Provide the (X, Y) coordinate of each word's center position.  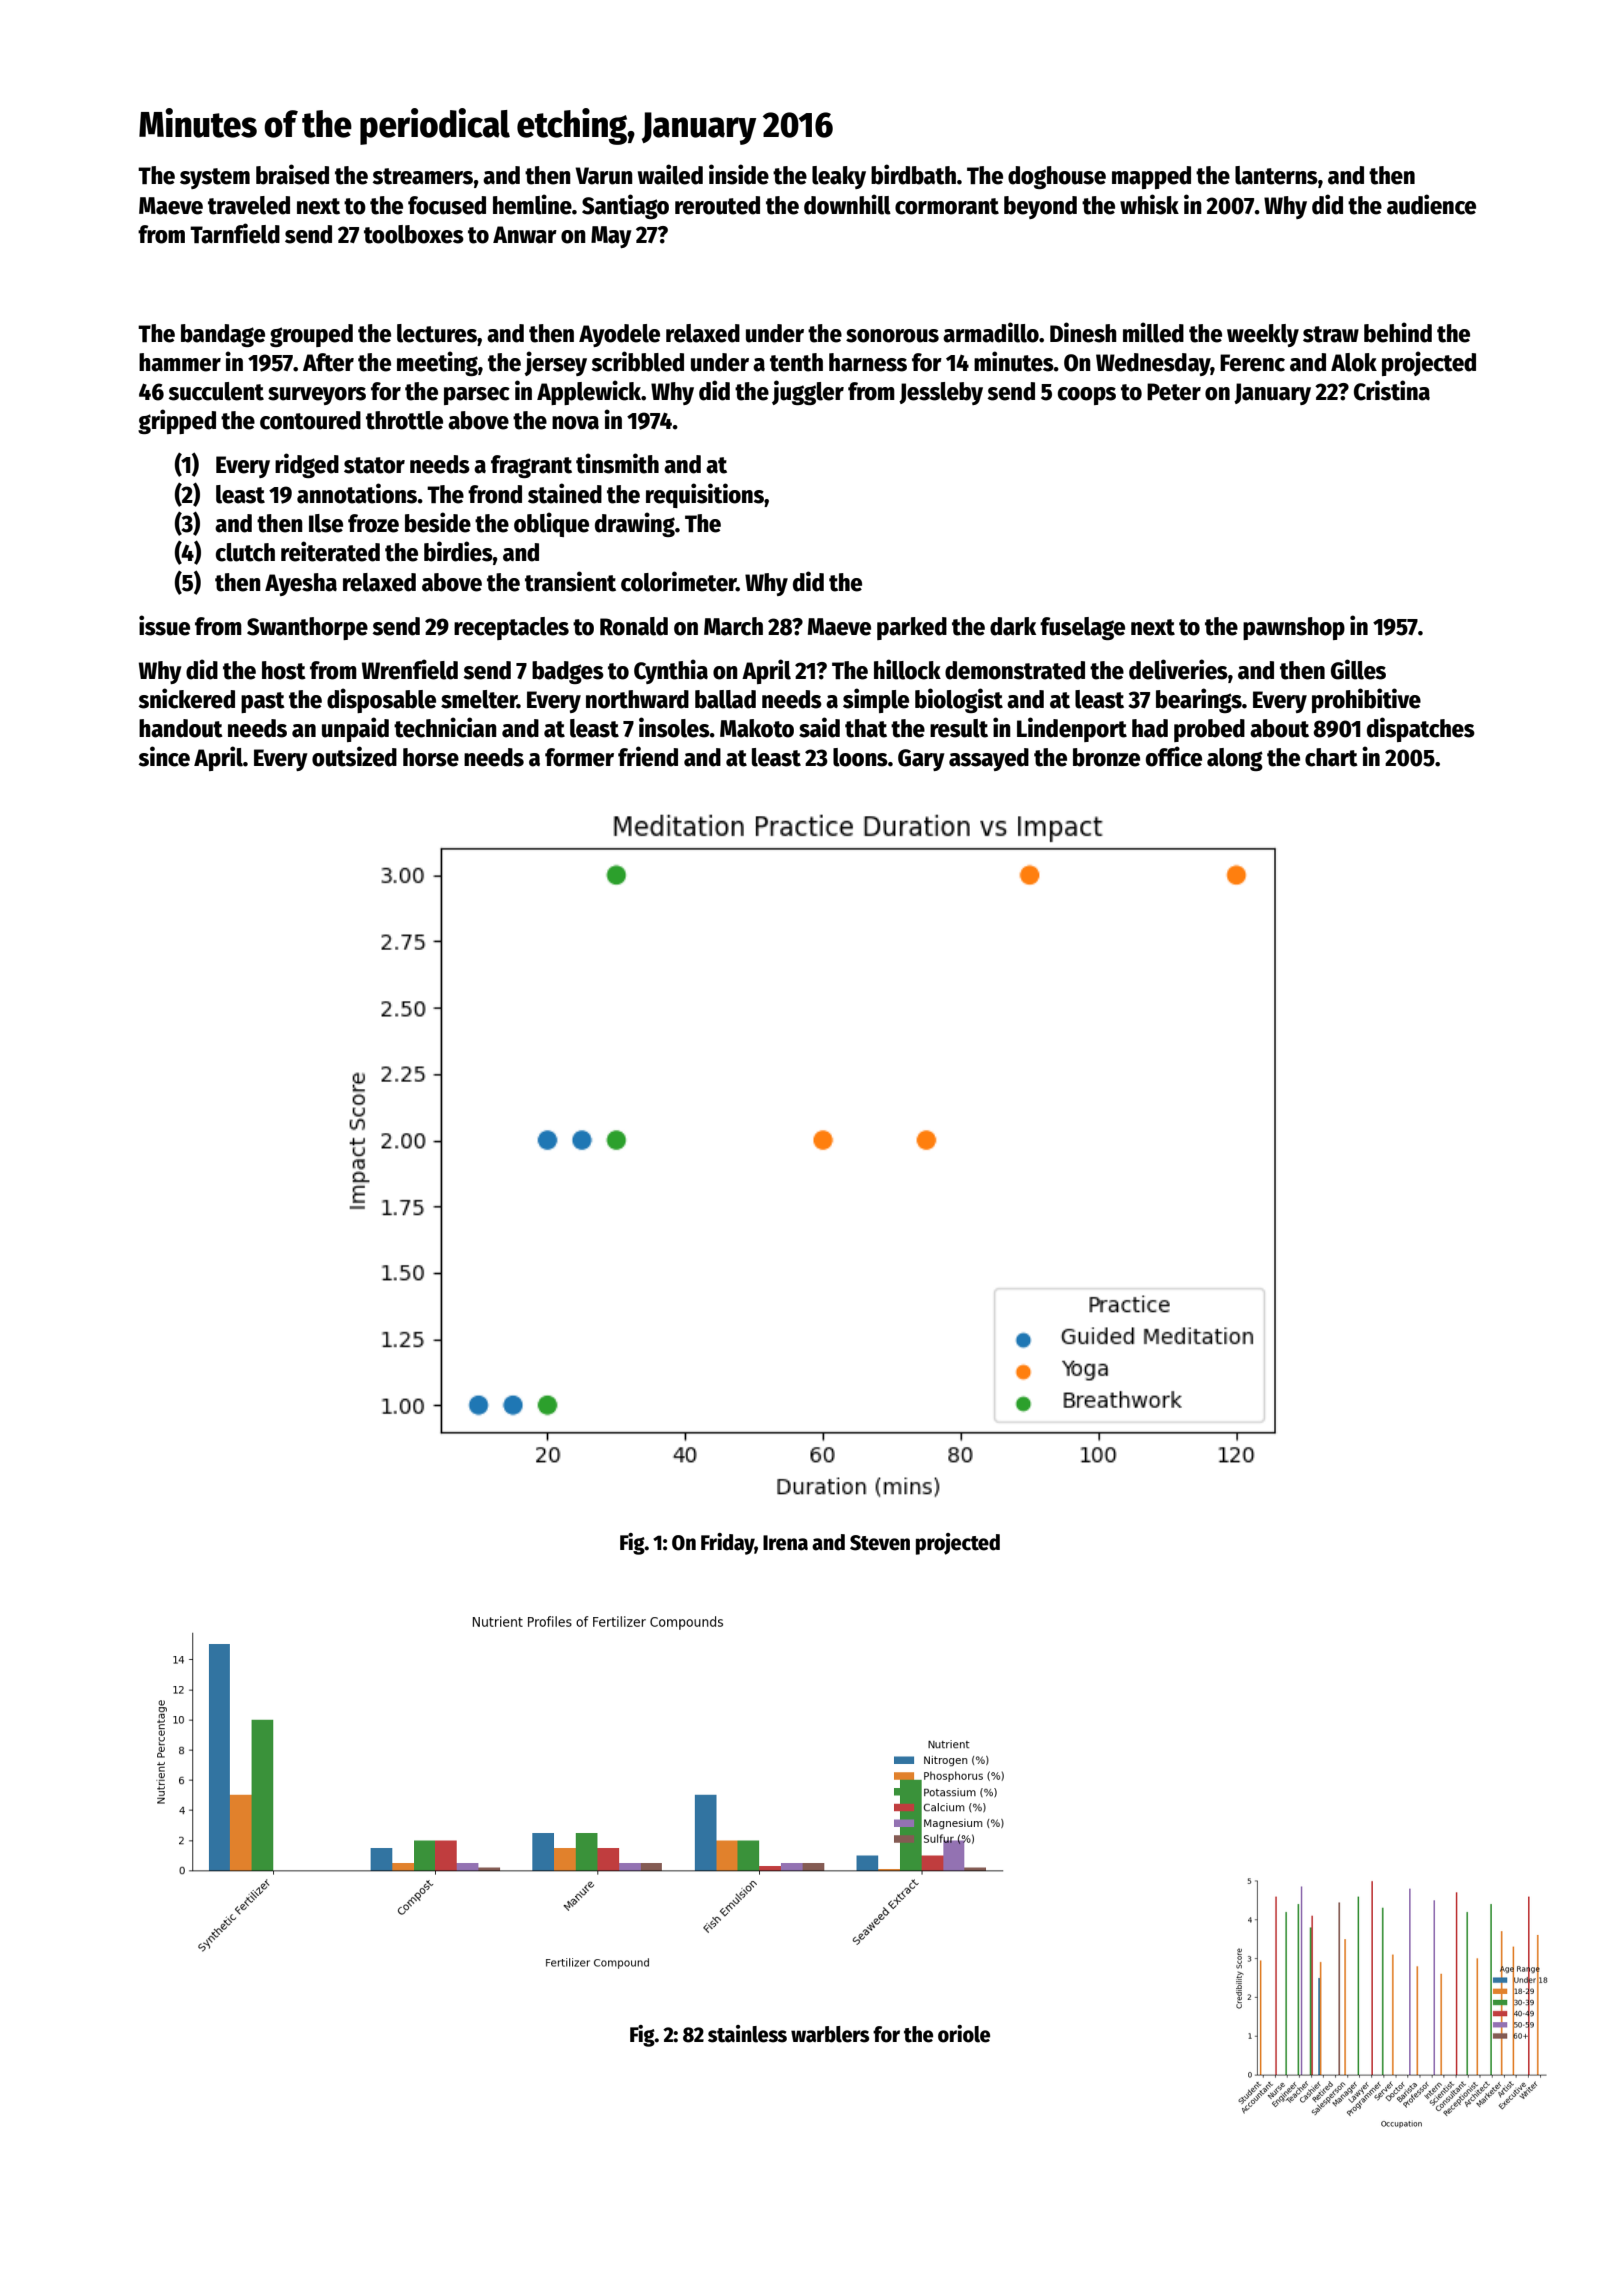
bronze (1106, 757)
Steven (880, 1543)
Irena (785, 1543)
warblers (830, 2034)
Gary (921, 760)
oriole (964, 2034)
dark (1013, 626)
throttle (404, 420)
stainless (747, 2034)
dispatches (1421, 729)
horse (431, 757)
